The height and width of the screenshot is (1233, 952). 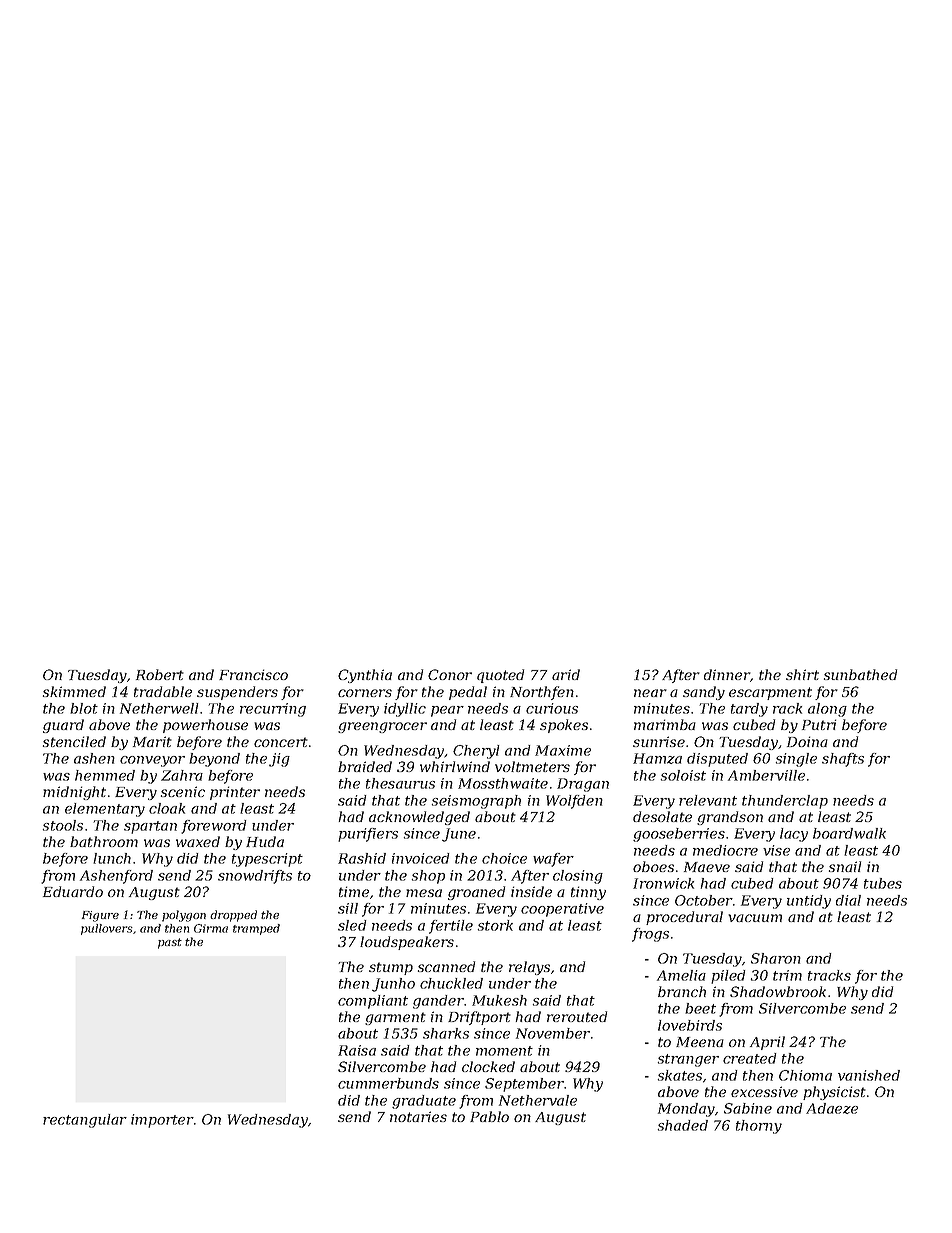 I want to click on thesaurus, so click(x=400, y=783).
